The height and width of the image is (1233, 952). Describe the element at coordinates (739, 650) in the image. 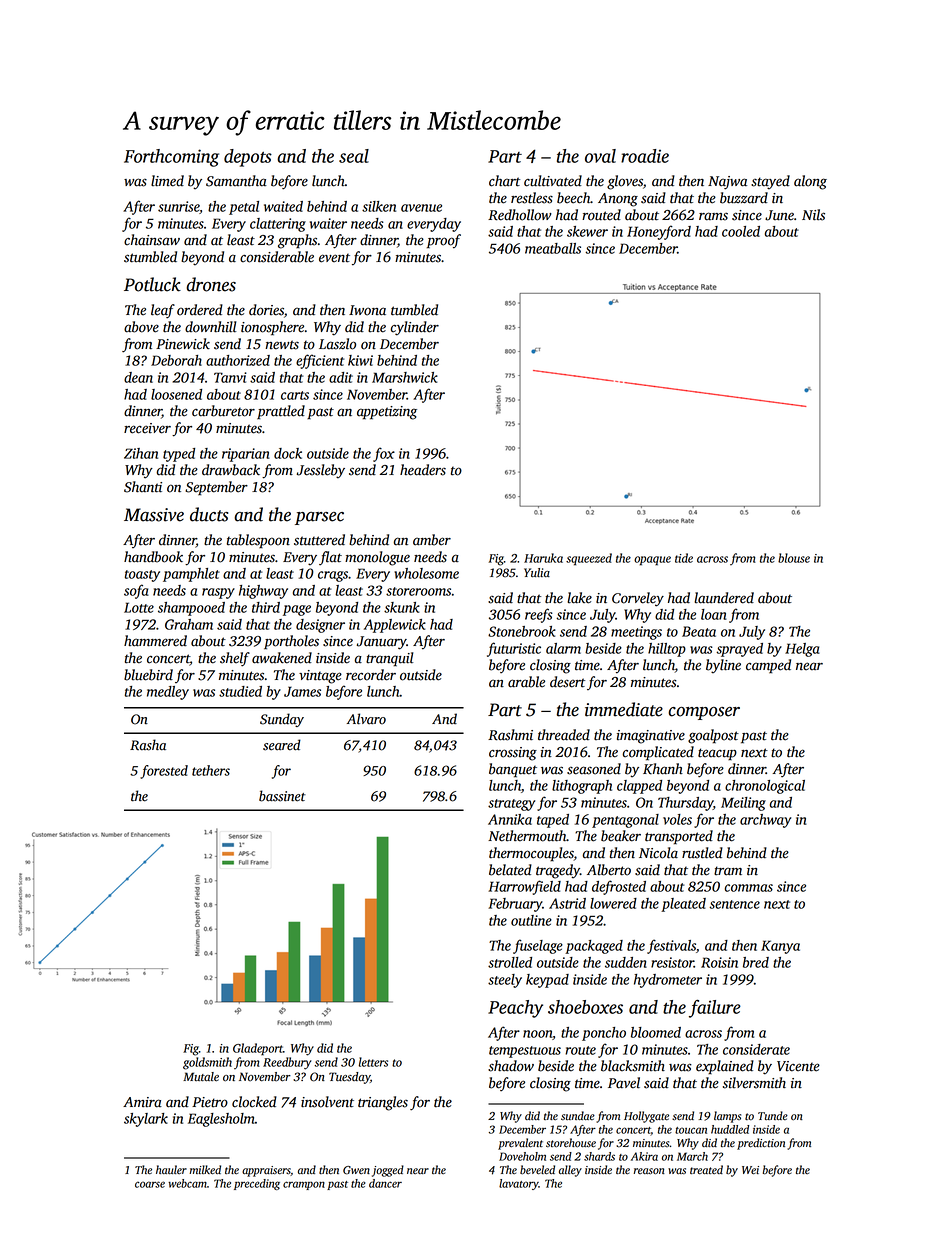

I see `sprayed` at that location.
